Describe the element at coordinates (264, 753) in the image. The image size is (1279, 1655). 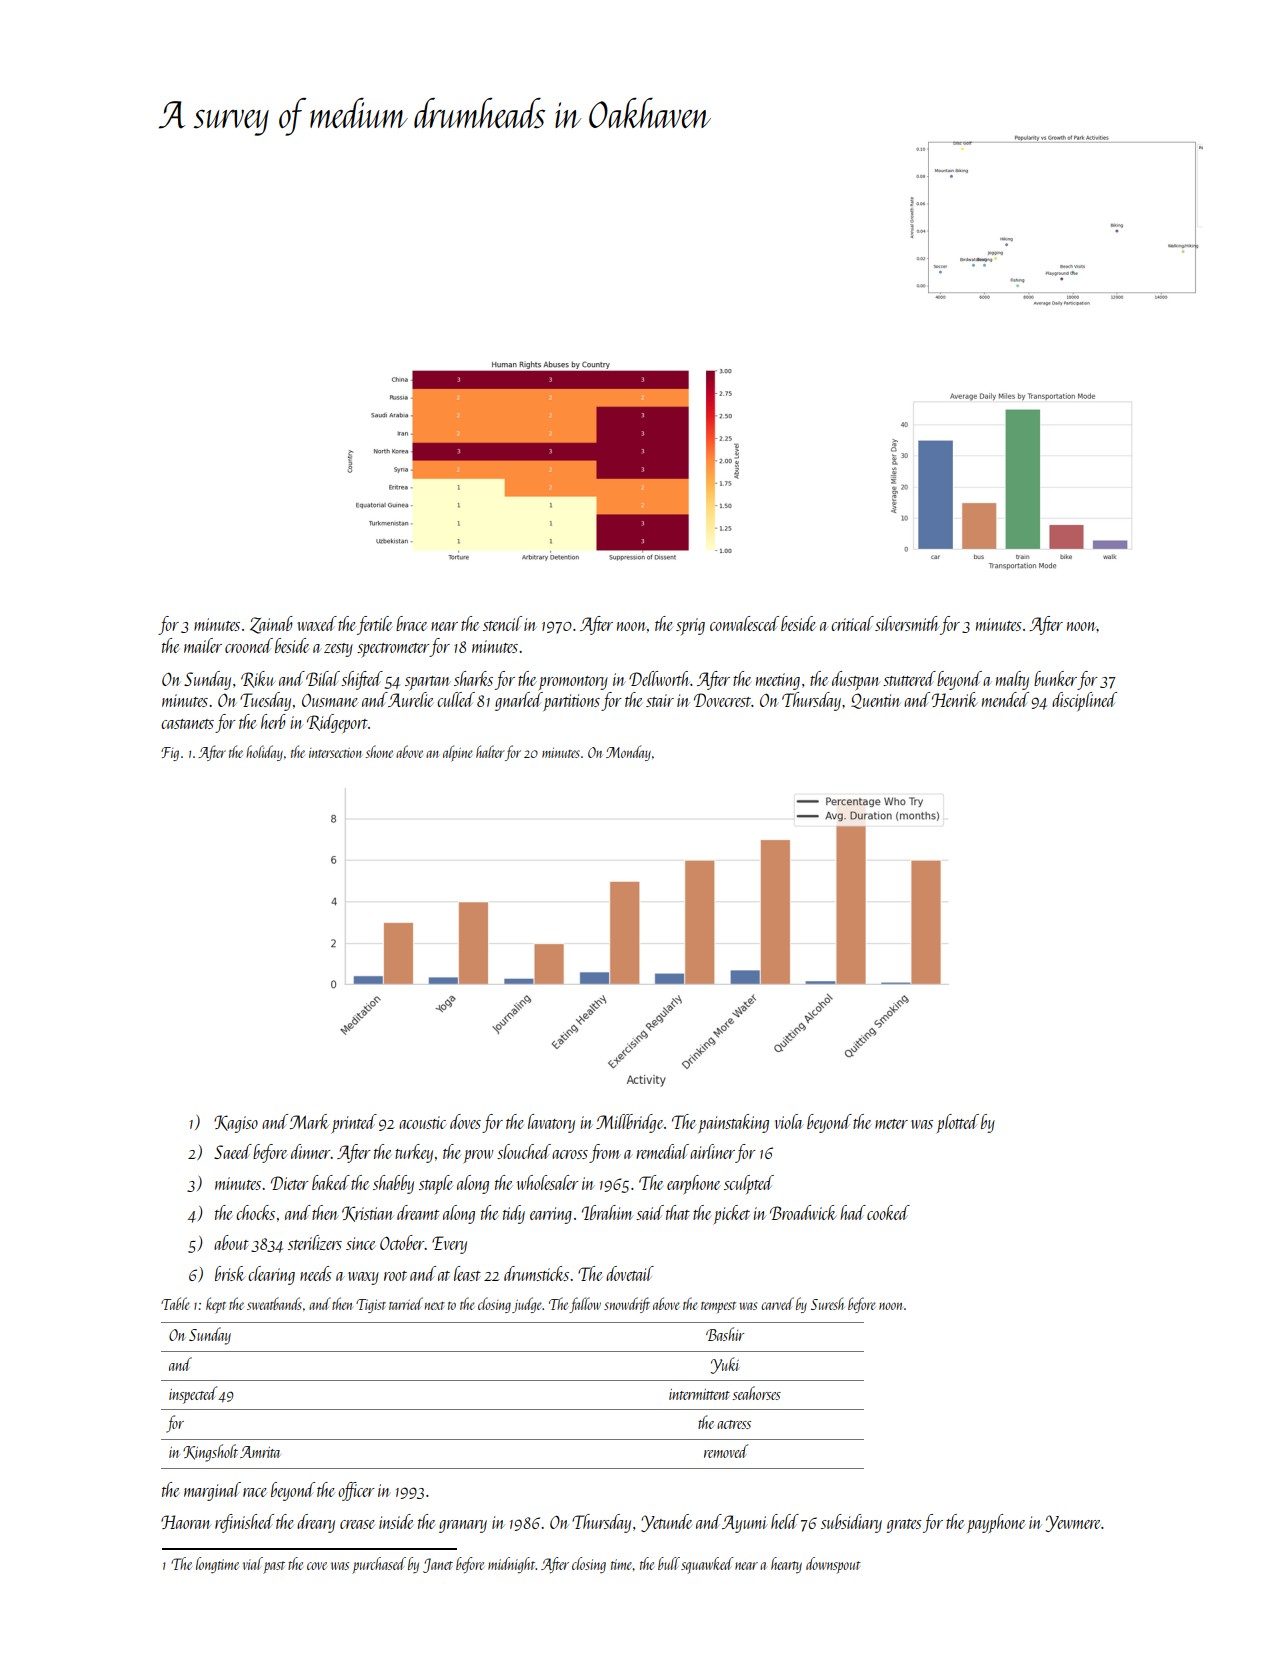
I see `holiday` at that location.
